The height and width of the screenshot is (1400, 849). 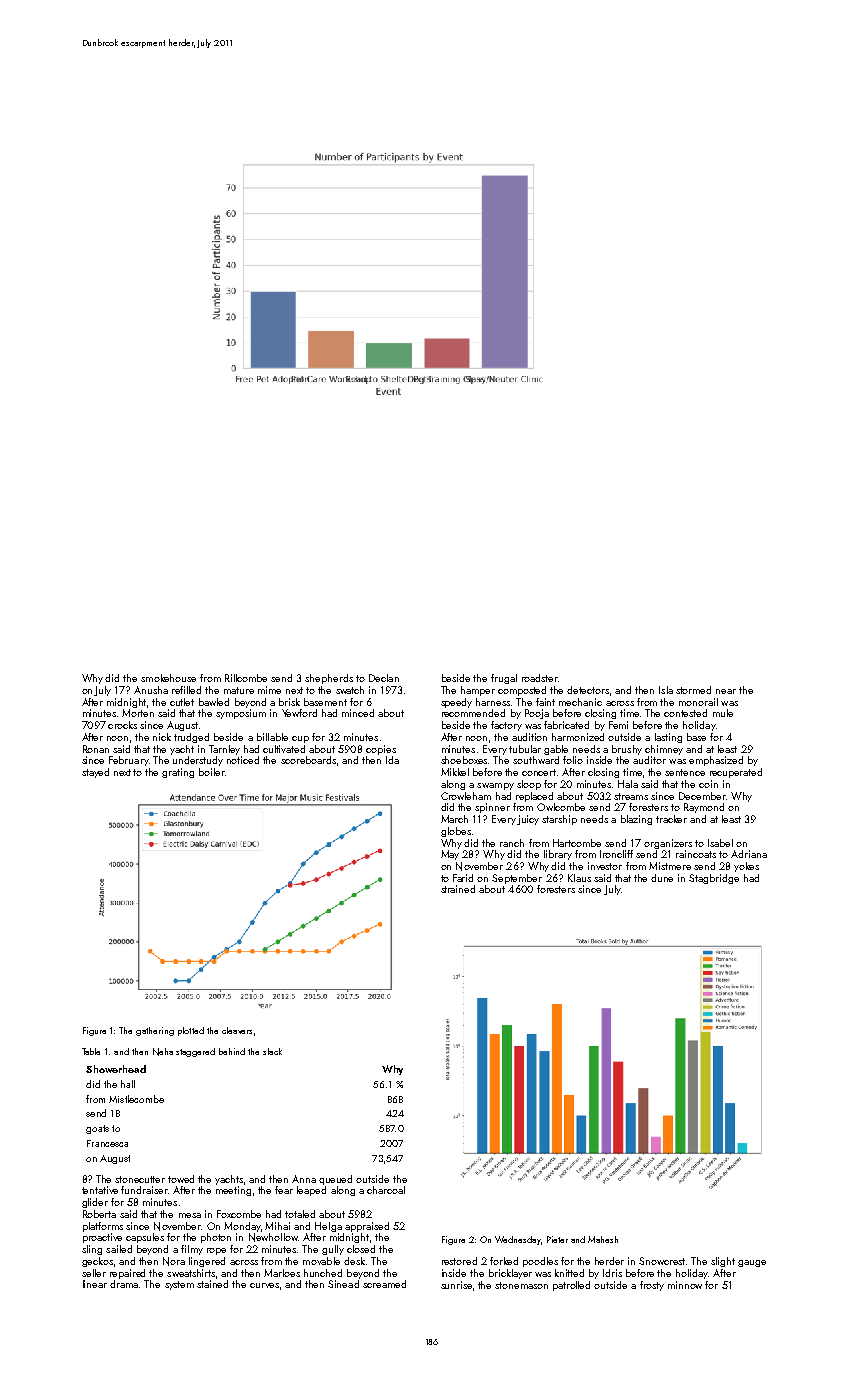 I want to click on Declan, so click(x=384, y=678).
